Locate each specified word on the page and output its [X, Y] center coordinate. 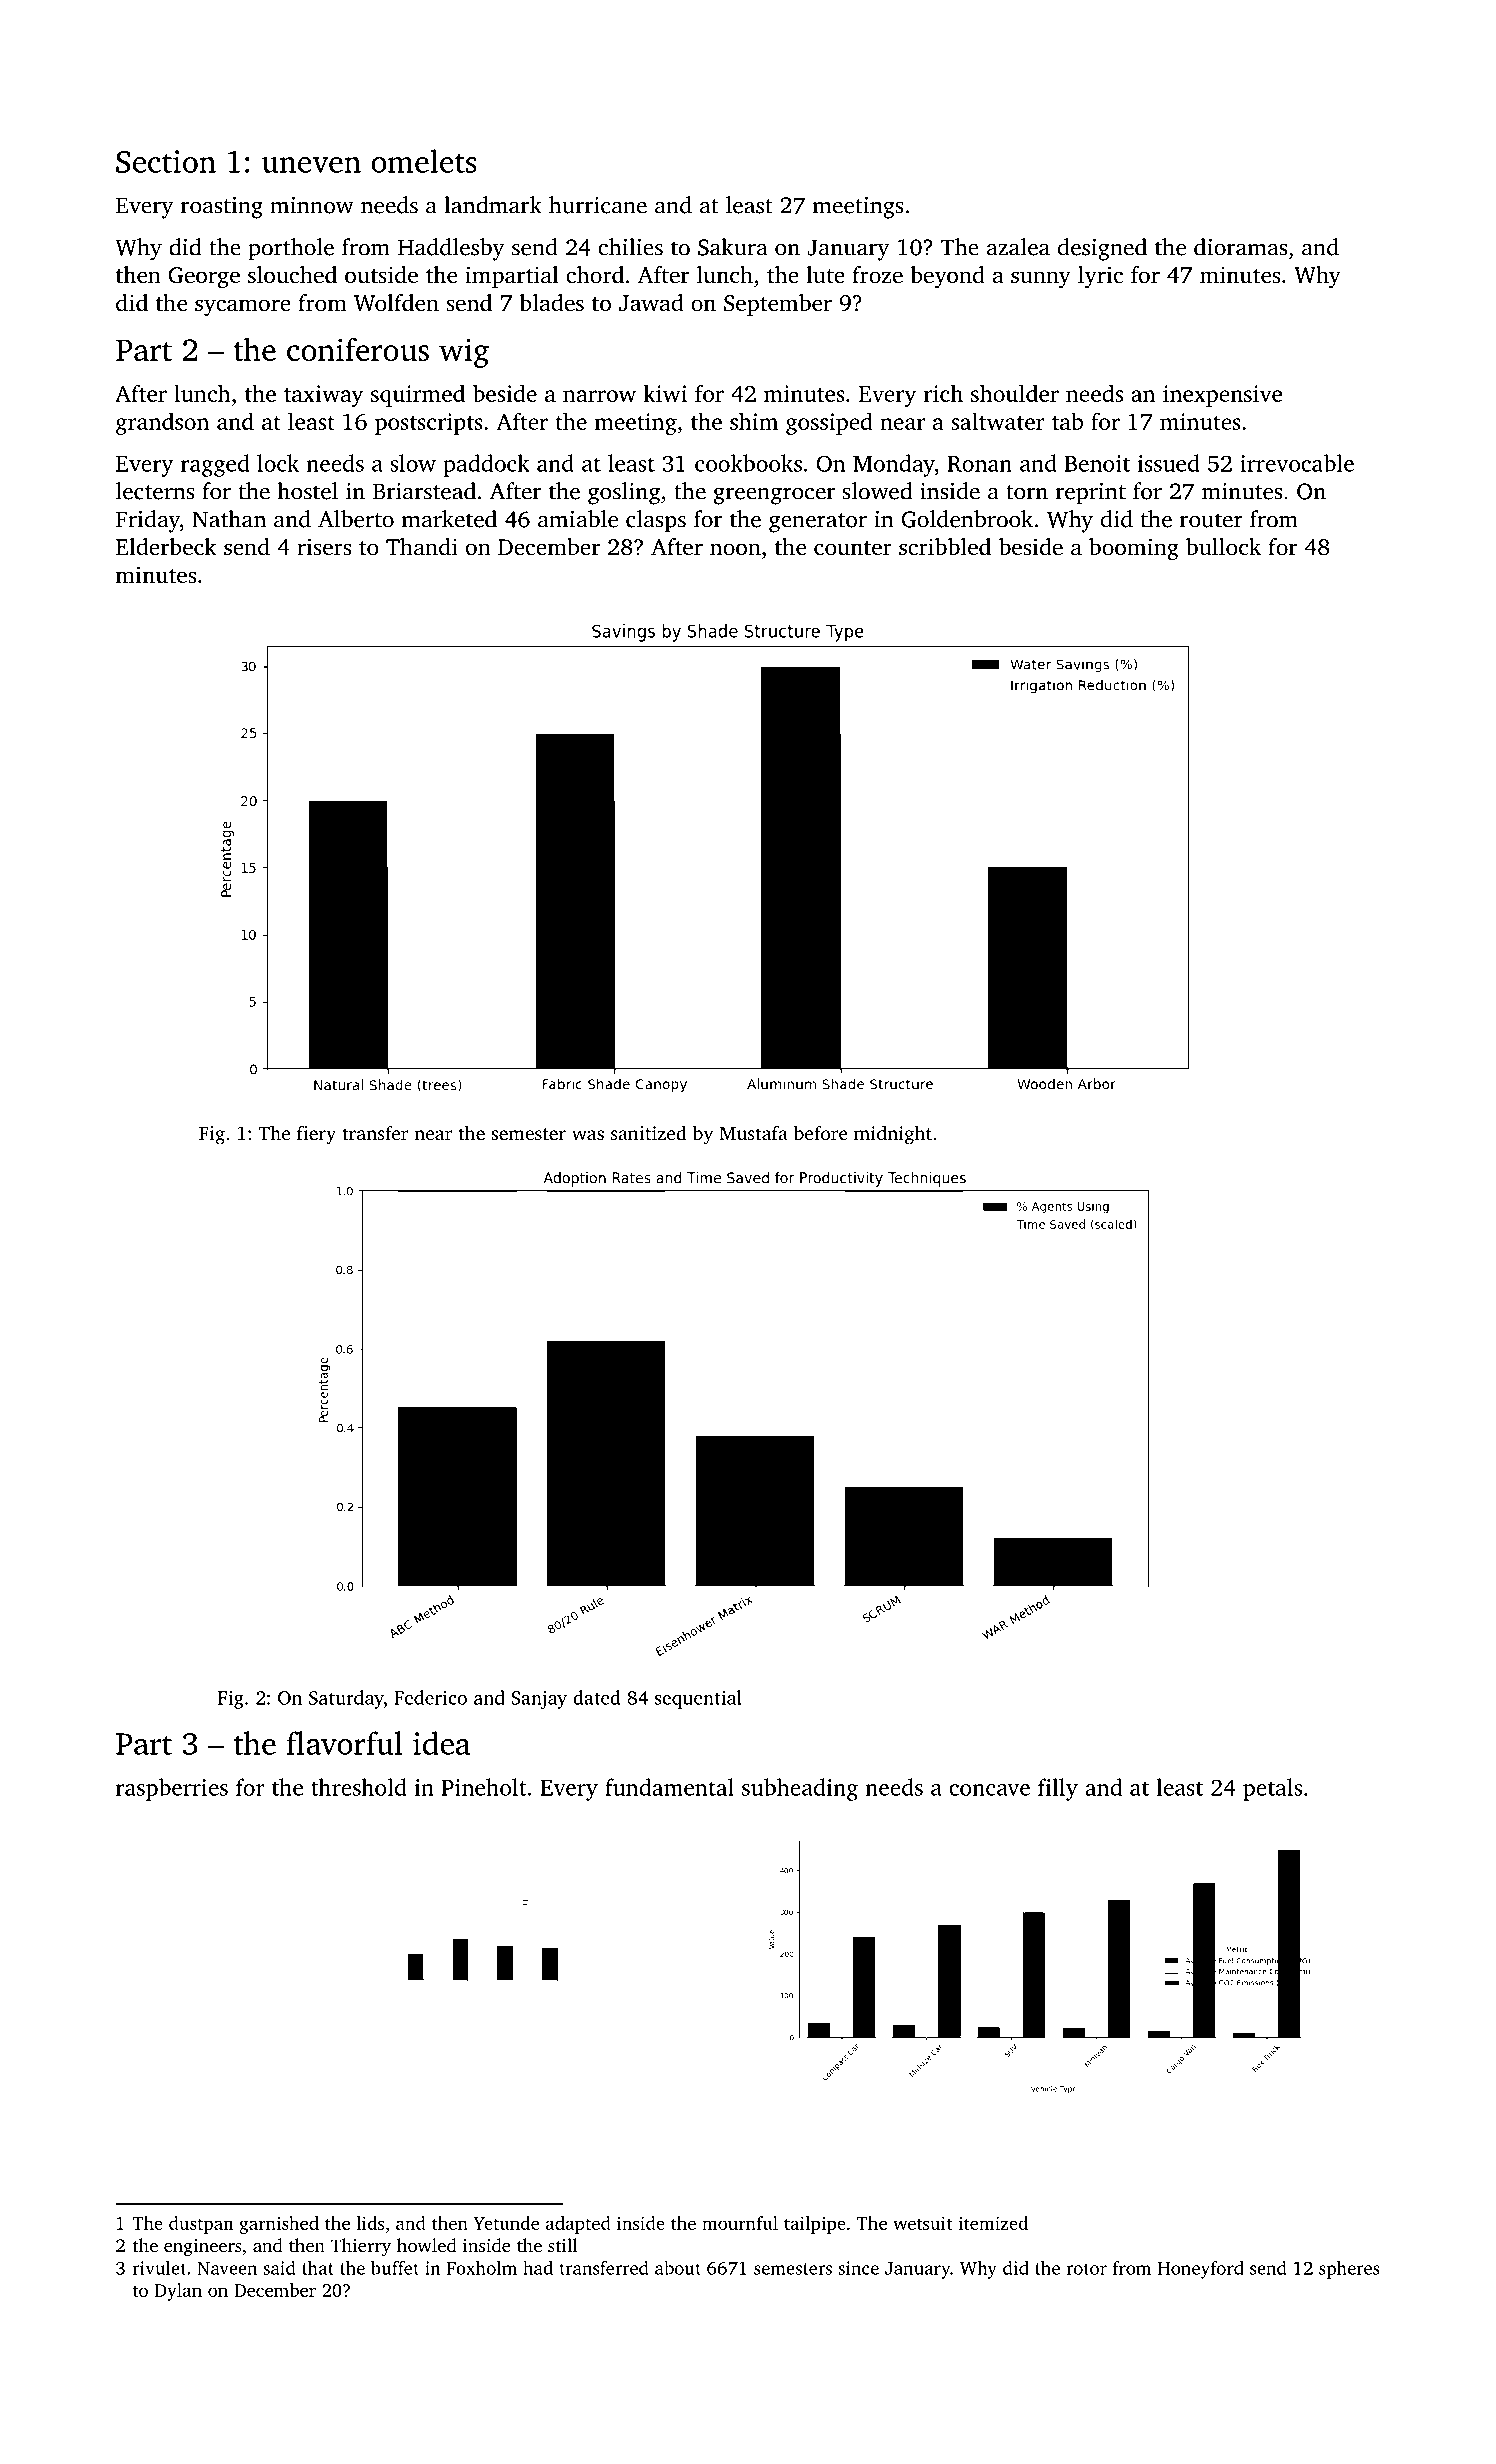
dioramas [1240, 247]
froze [877, 274]
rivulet [159, 2268]
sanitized [649, 1132]
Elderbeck [166, 547]
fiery [316, 1135]
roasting [222, 208]
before [821, 1132]
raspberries [172, 1789]
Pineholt [484, 1787]
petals [1272, 1789]
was [588, 1135]
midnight [893, 1135]
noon [735, 549]
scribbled [945, 547]
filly [1058, 1789]
